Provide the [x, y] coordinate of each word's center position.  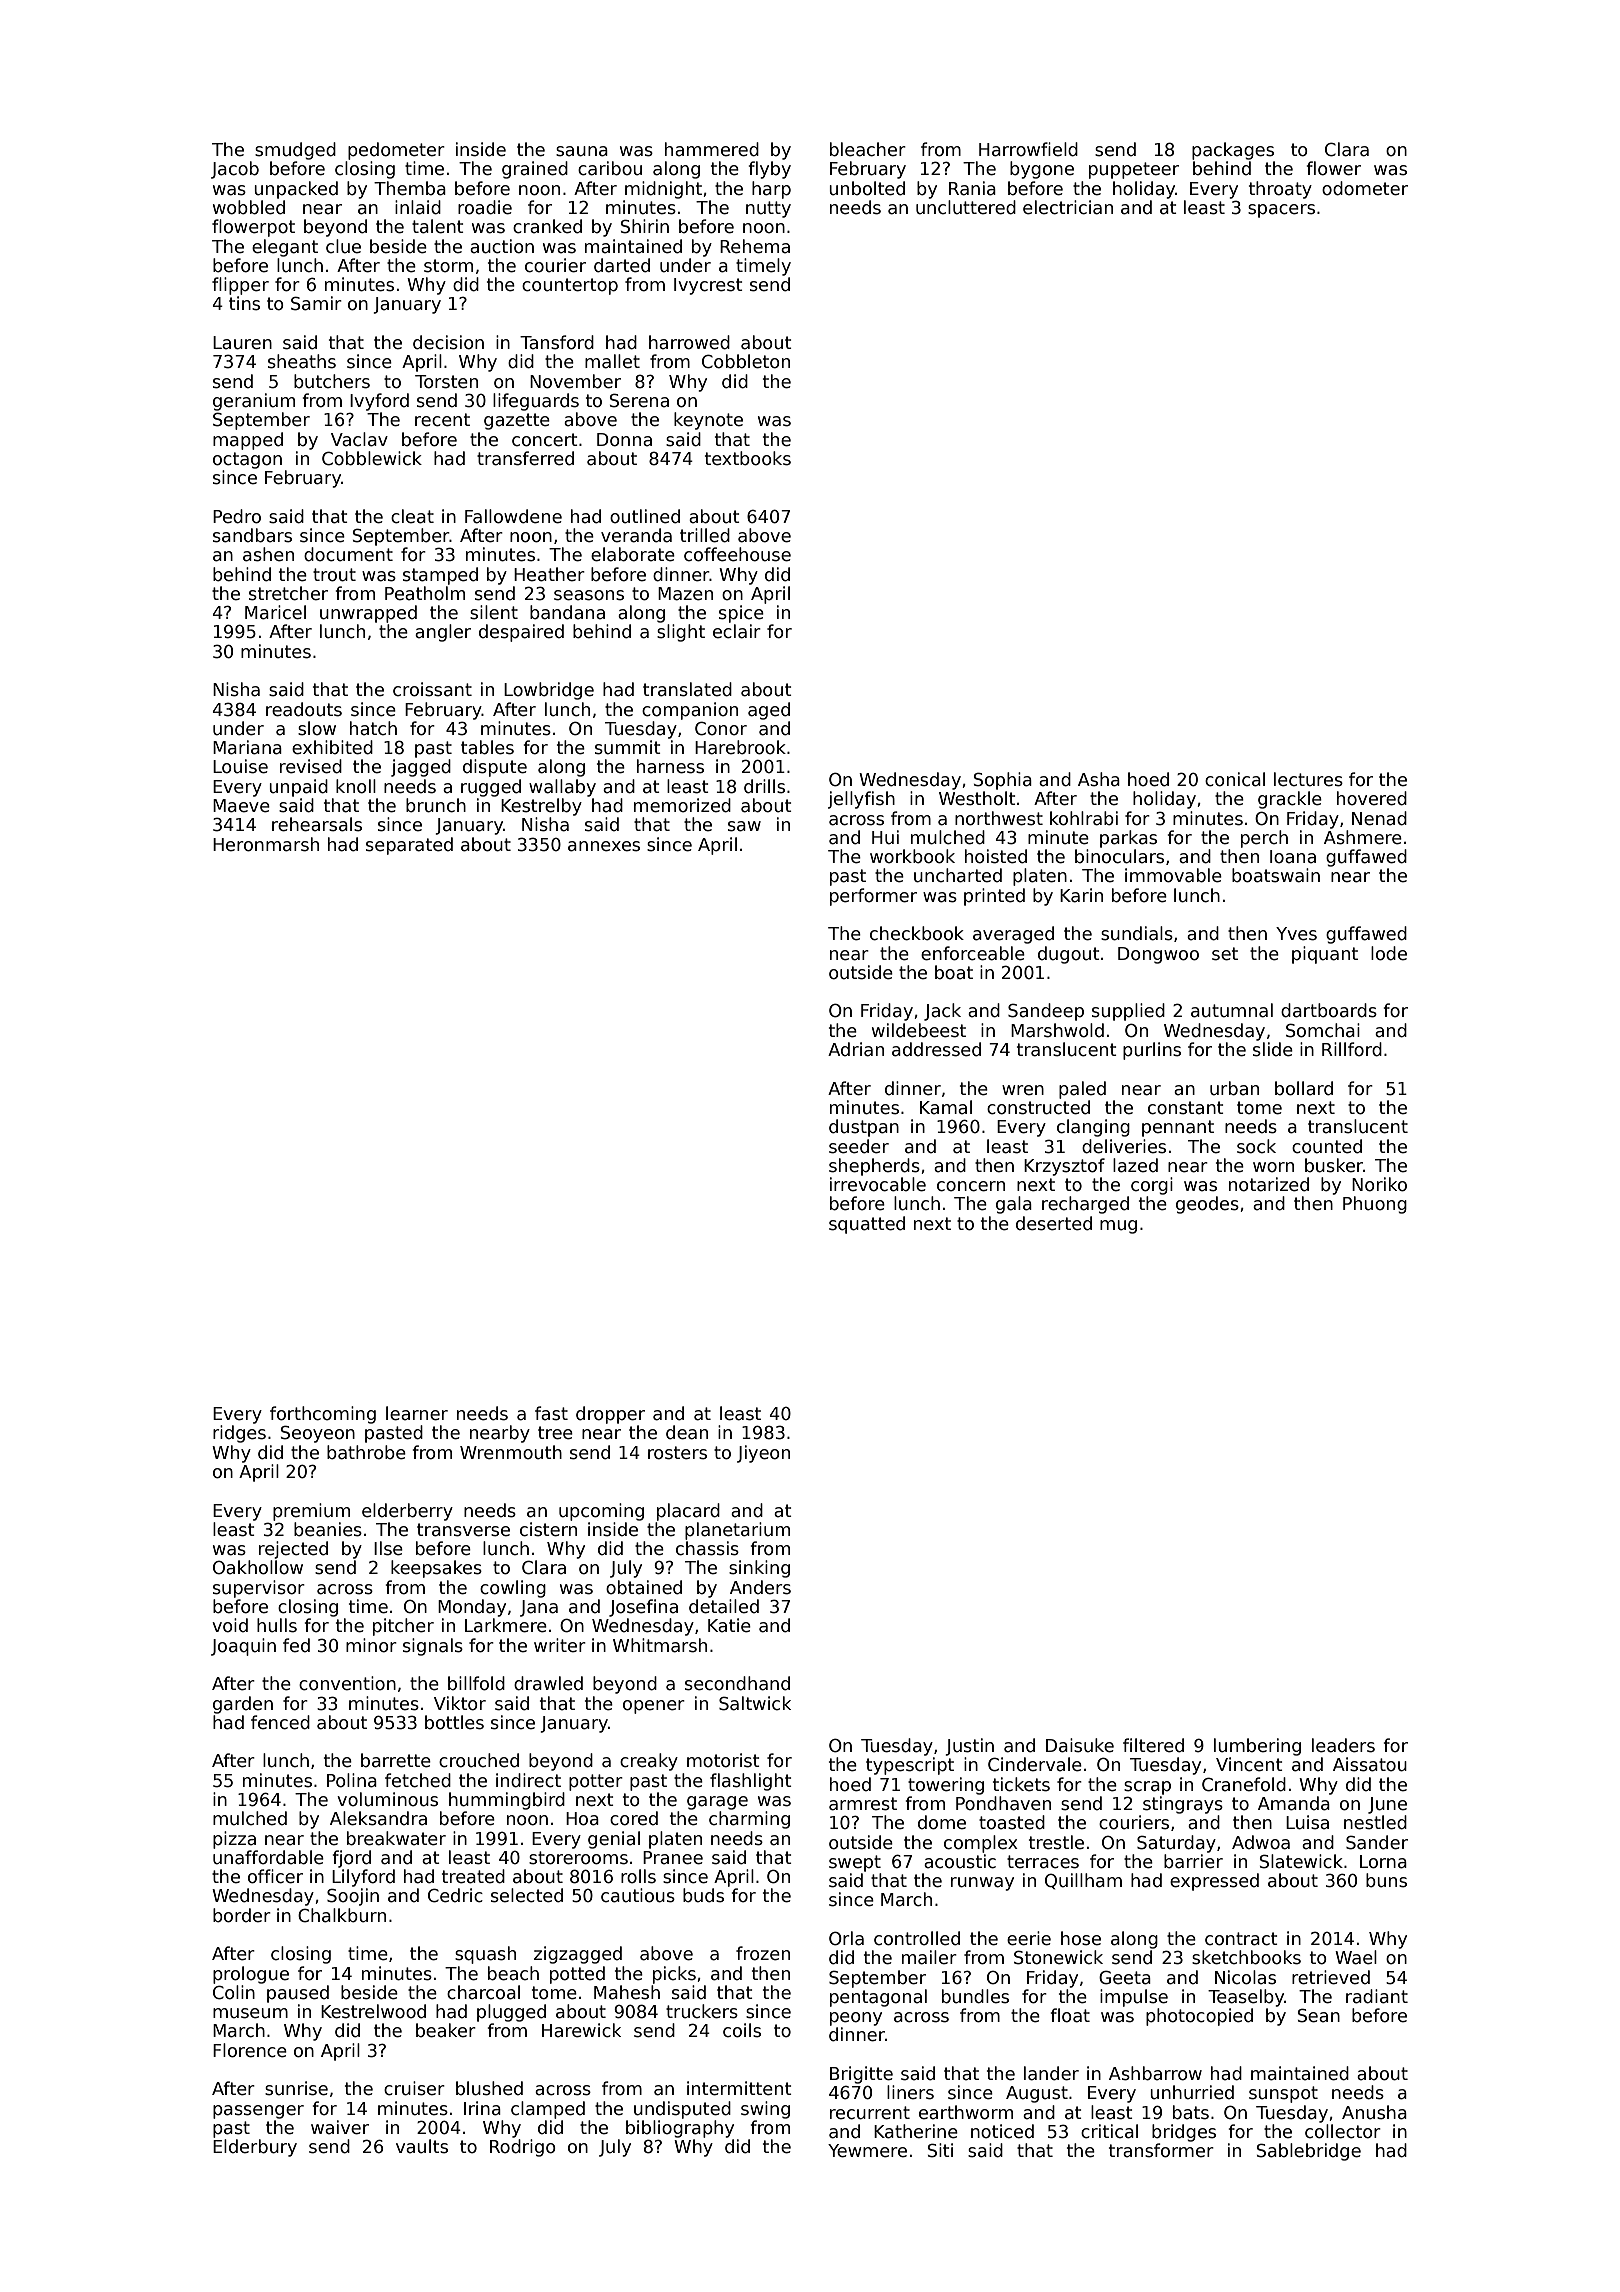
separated [409, 846]
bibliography [680, 2129]
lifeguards [536, 402]
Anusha [1374, 2112]
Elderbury [255, 2148]
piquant [1325, 955]
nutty [768, 209]
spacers [1281, 211]
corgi [1152, 1186]
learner [417, 1413]
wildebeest [919, 1030]
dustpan [864, 1128]
